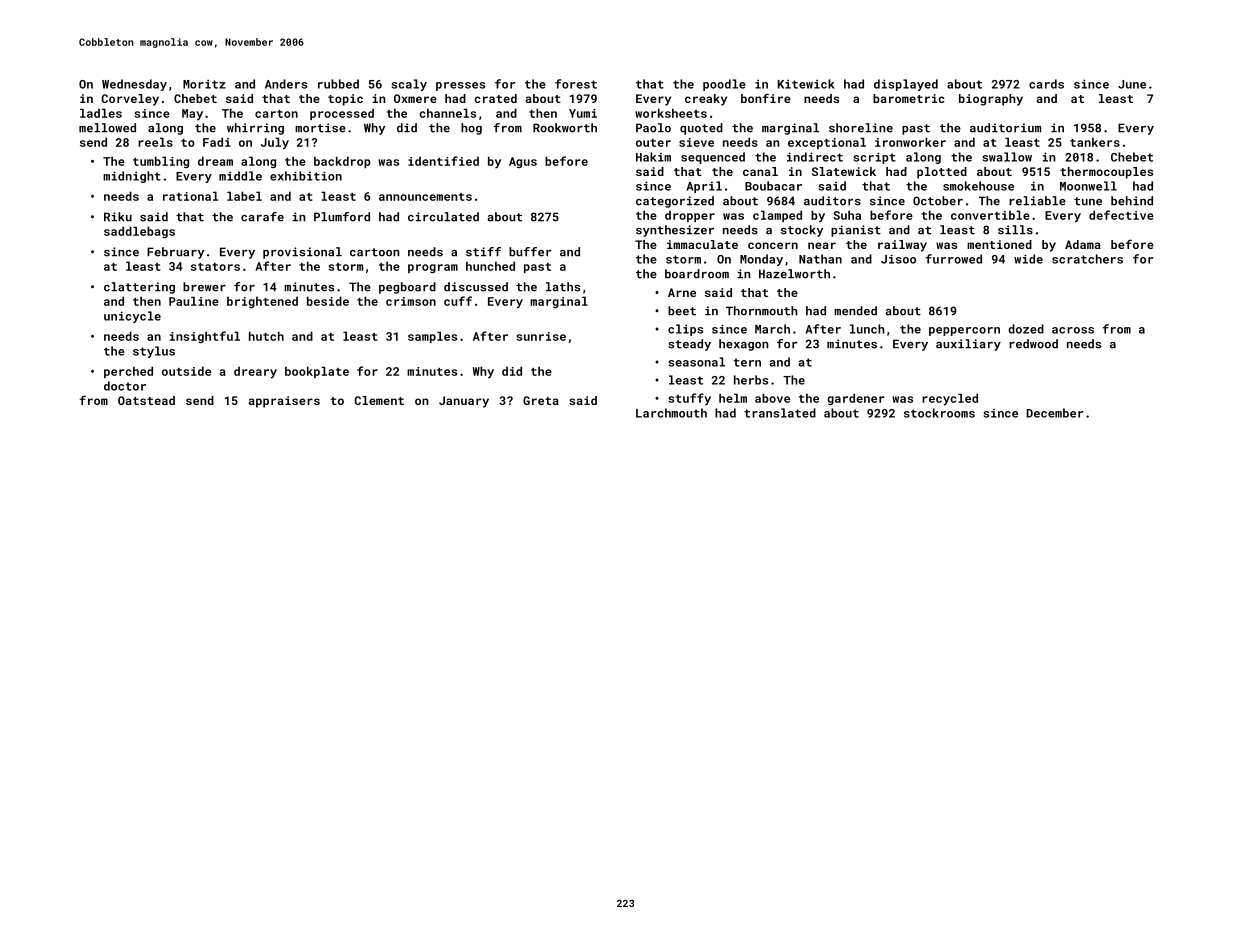 The height and width of the page is (952, 1233). Describe the element at coordinates (576, 84) in the page. I see `forest` at that location.
